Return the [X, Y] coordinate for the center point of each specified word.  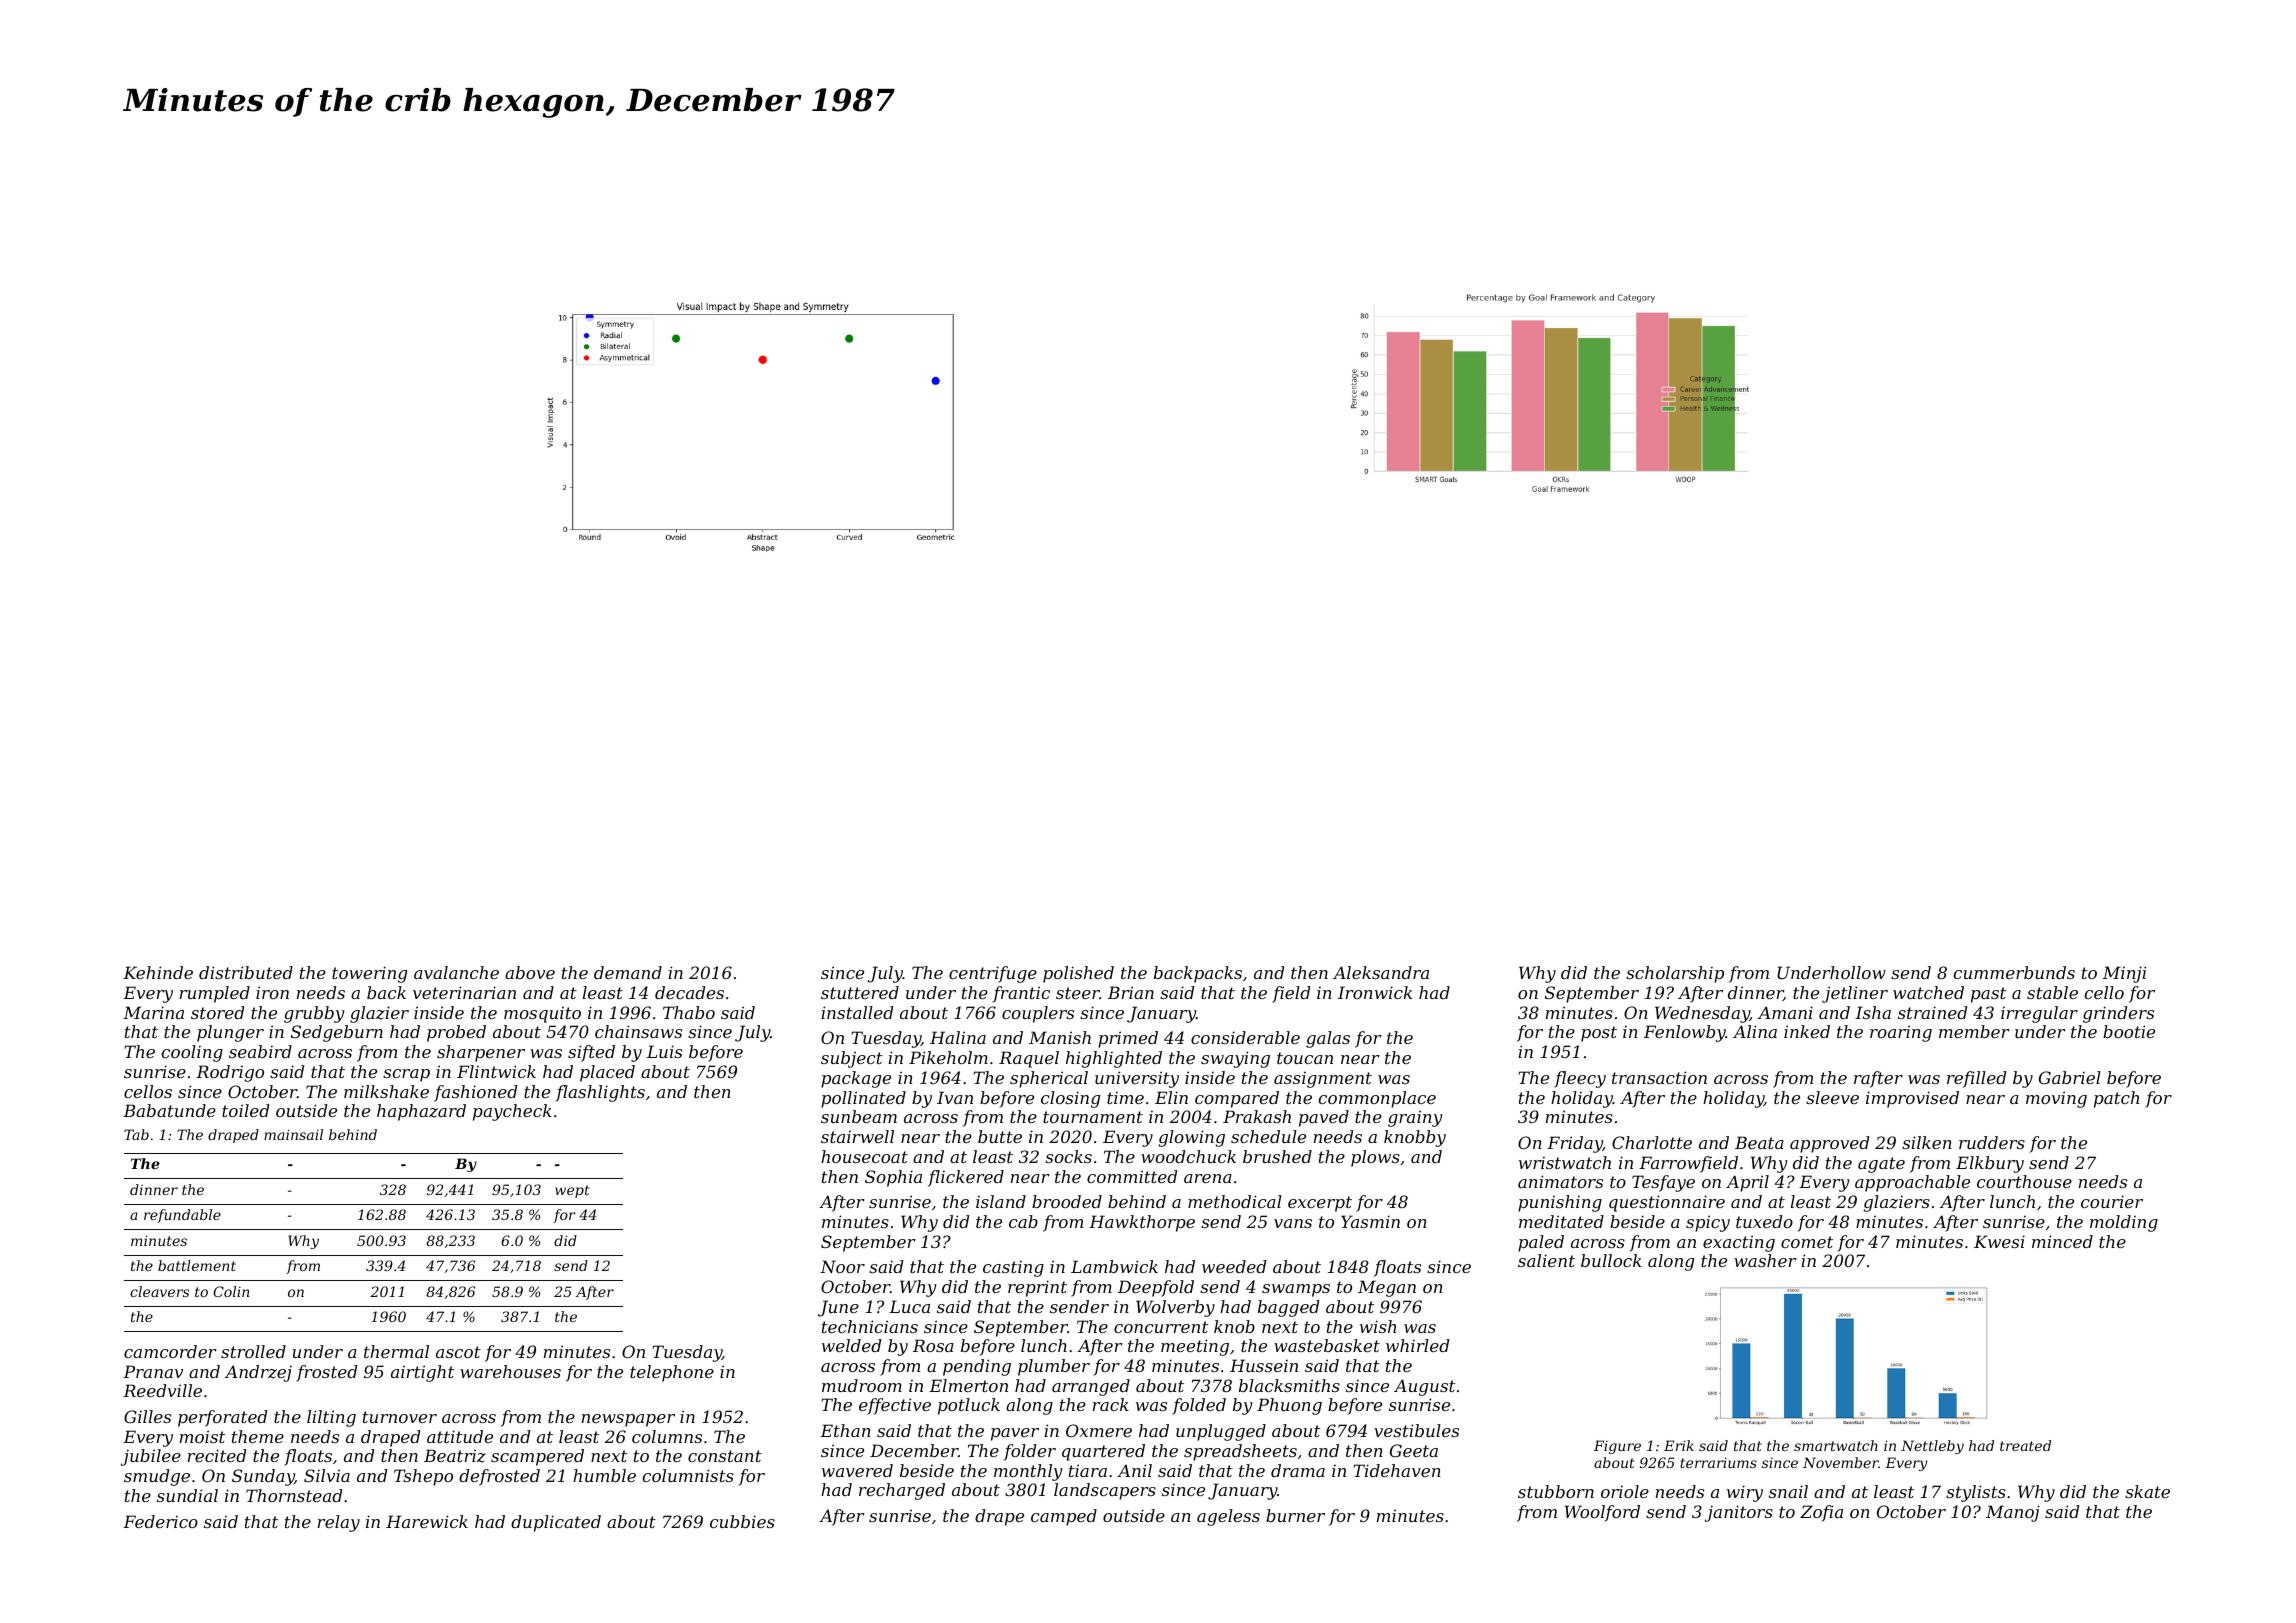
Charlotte [1652, 1142]
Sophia [893, 1178]
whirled [1417, 1345]
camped [1064, 1517]
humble [604, 1475]
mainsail [293, 1134]
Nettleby [1932, 1447]
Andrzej [258, 1373]
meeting [1195, 1347]
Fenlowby [1685, 1033]
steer [1078, 993]
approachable [1912, 1183]
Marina [153, 1012]
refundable [182, 1216]
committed [1132, 1176]
